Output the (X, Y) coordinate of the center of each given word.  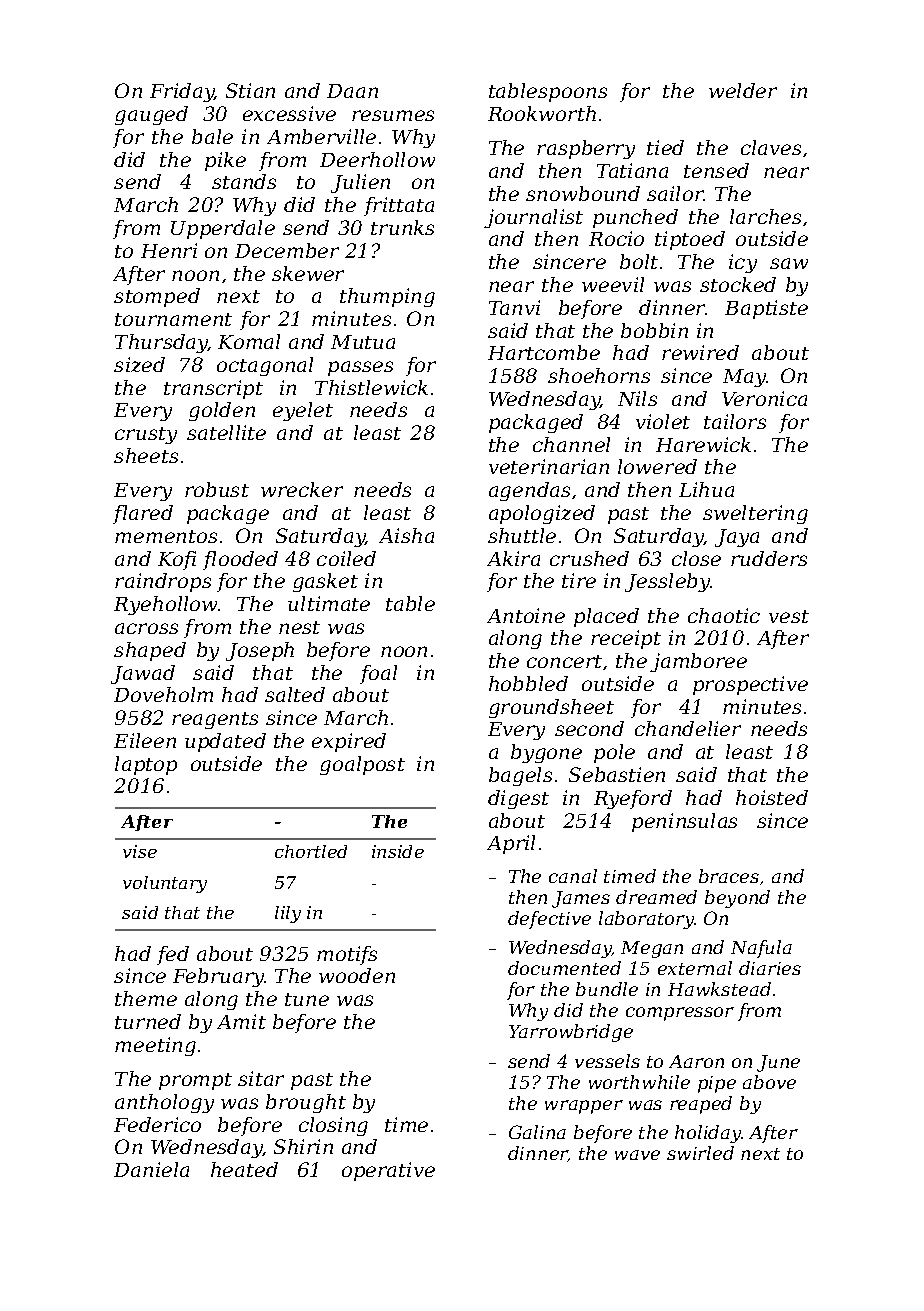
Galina (537, 1132)
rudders (769, 558)
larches (765, 216)
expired (349, 742)
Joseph (260, 651)
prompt (195, 1081)
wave (637, 1155)
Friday (182, 92)
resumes (393, 115)
